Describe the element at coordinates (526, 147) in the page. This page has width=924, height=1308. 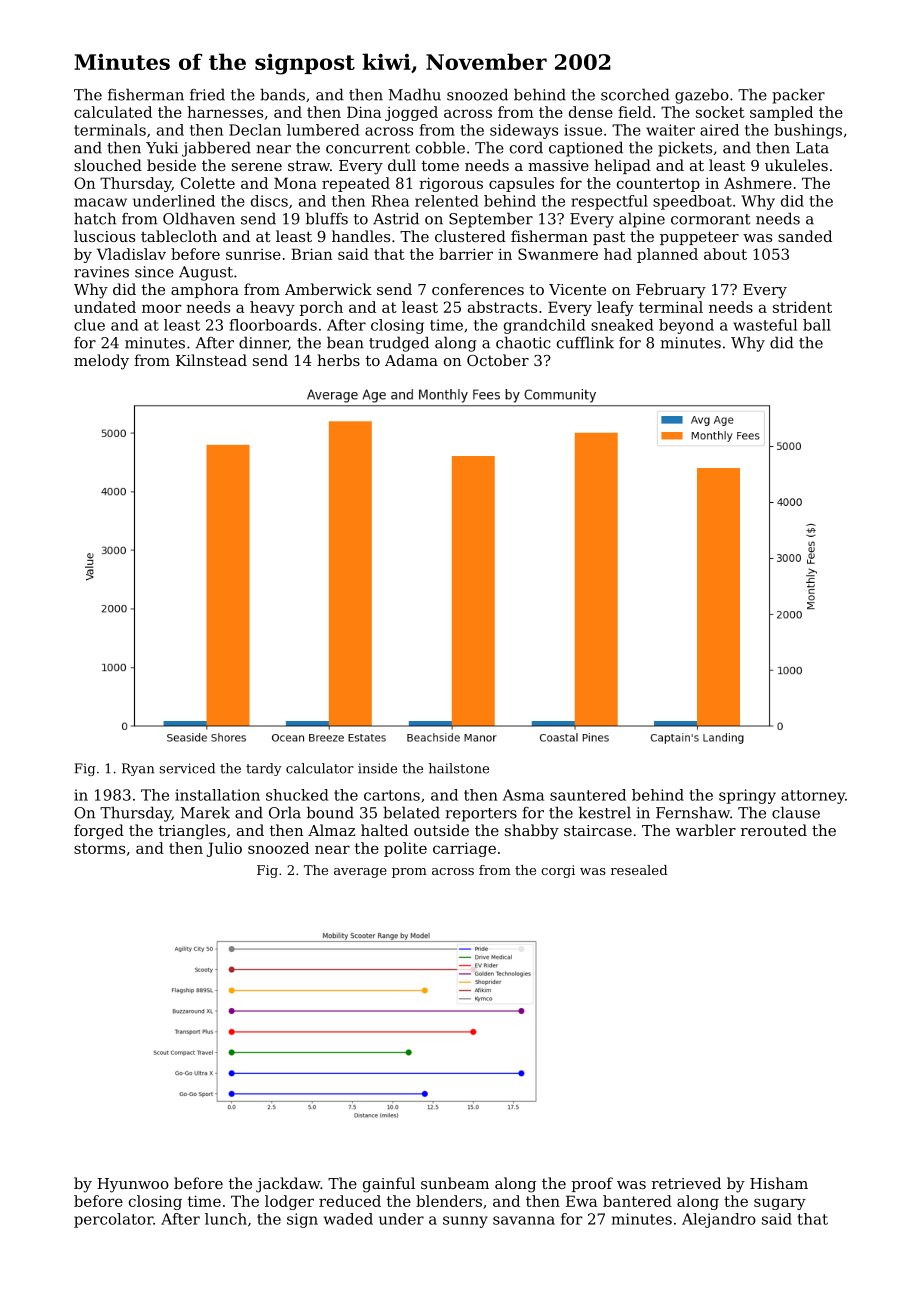
I see `cord` at that location.
